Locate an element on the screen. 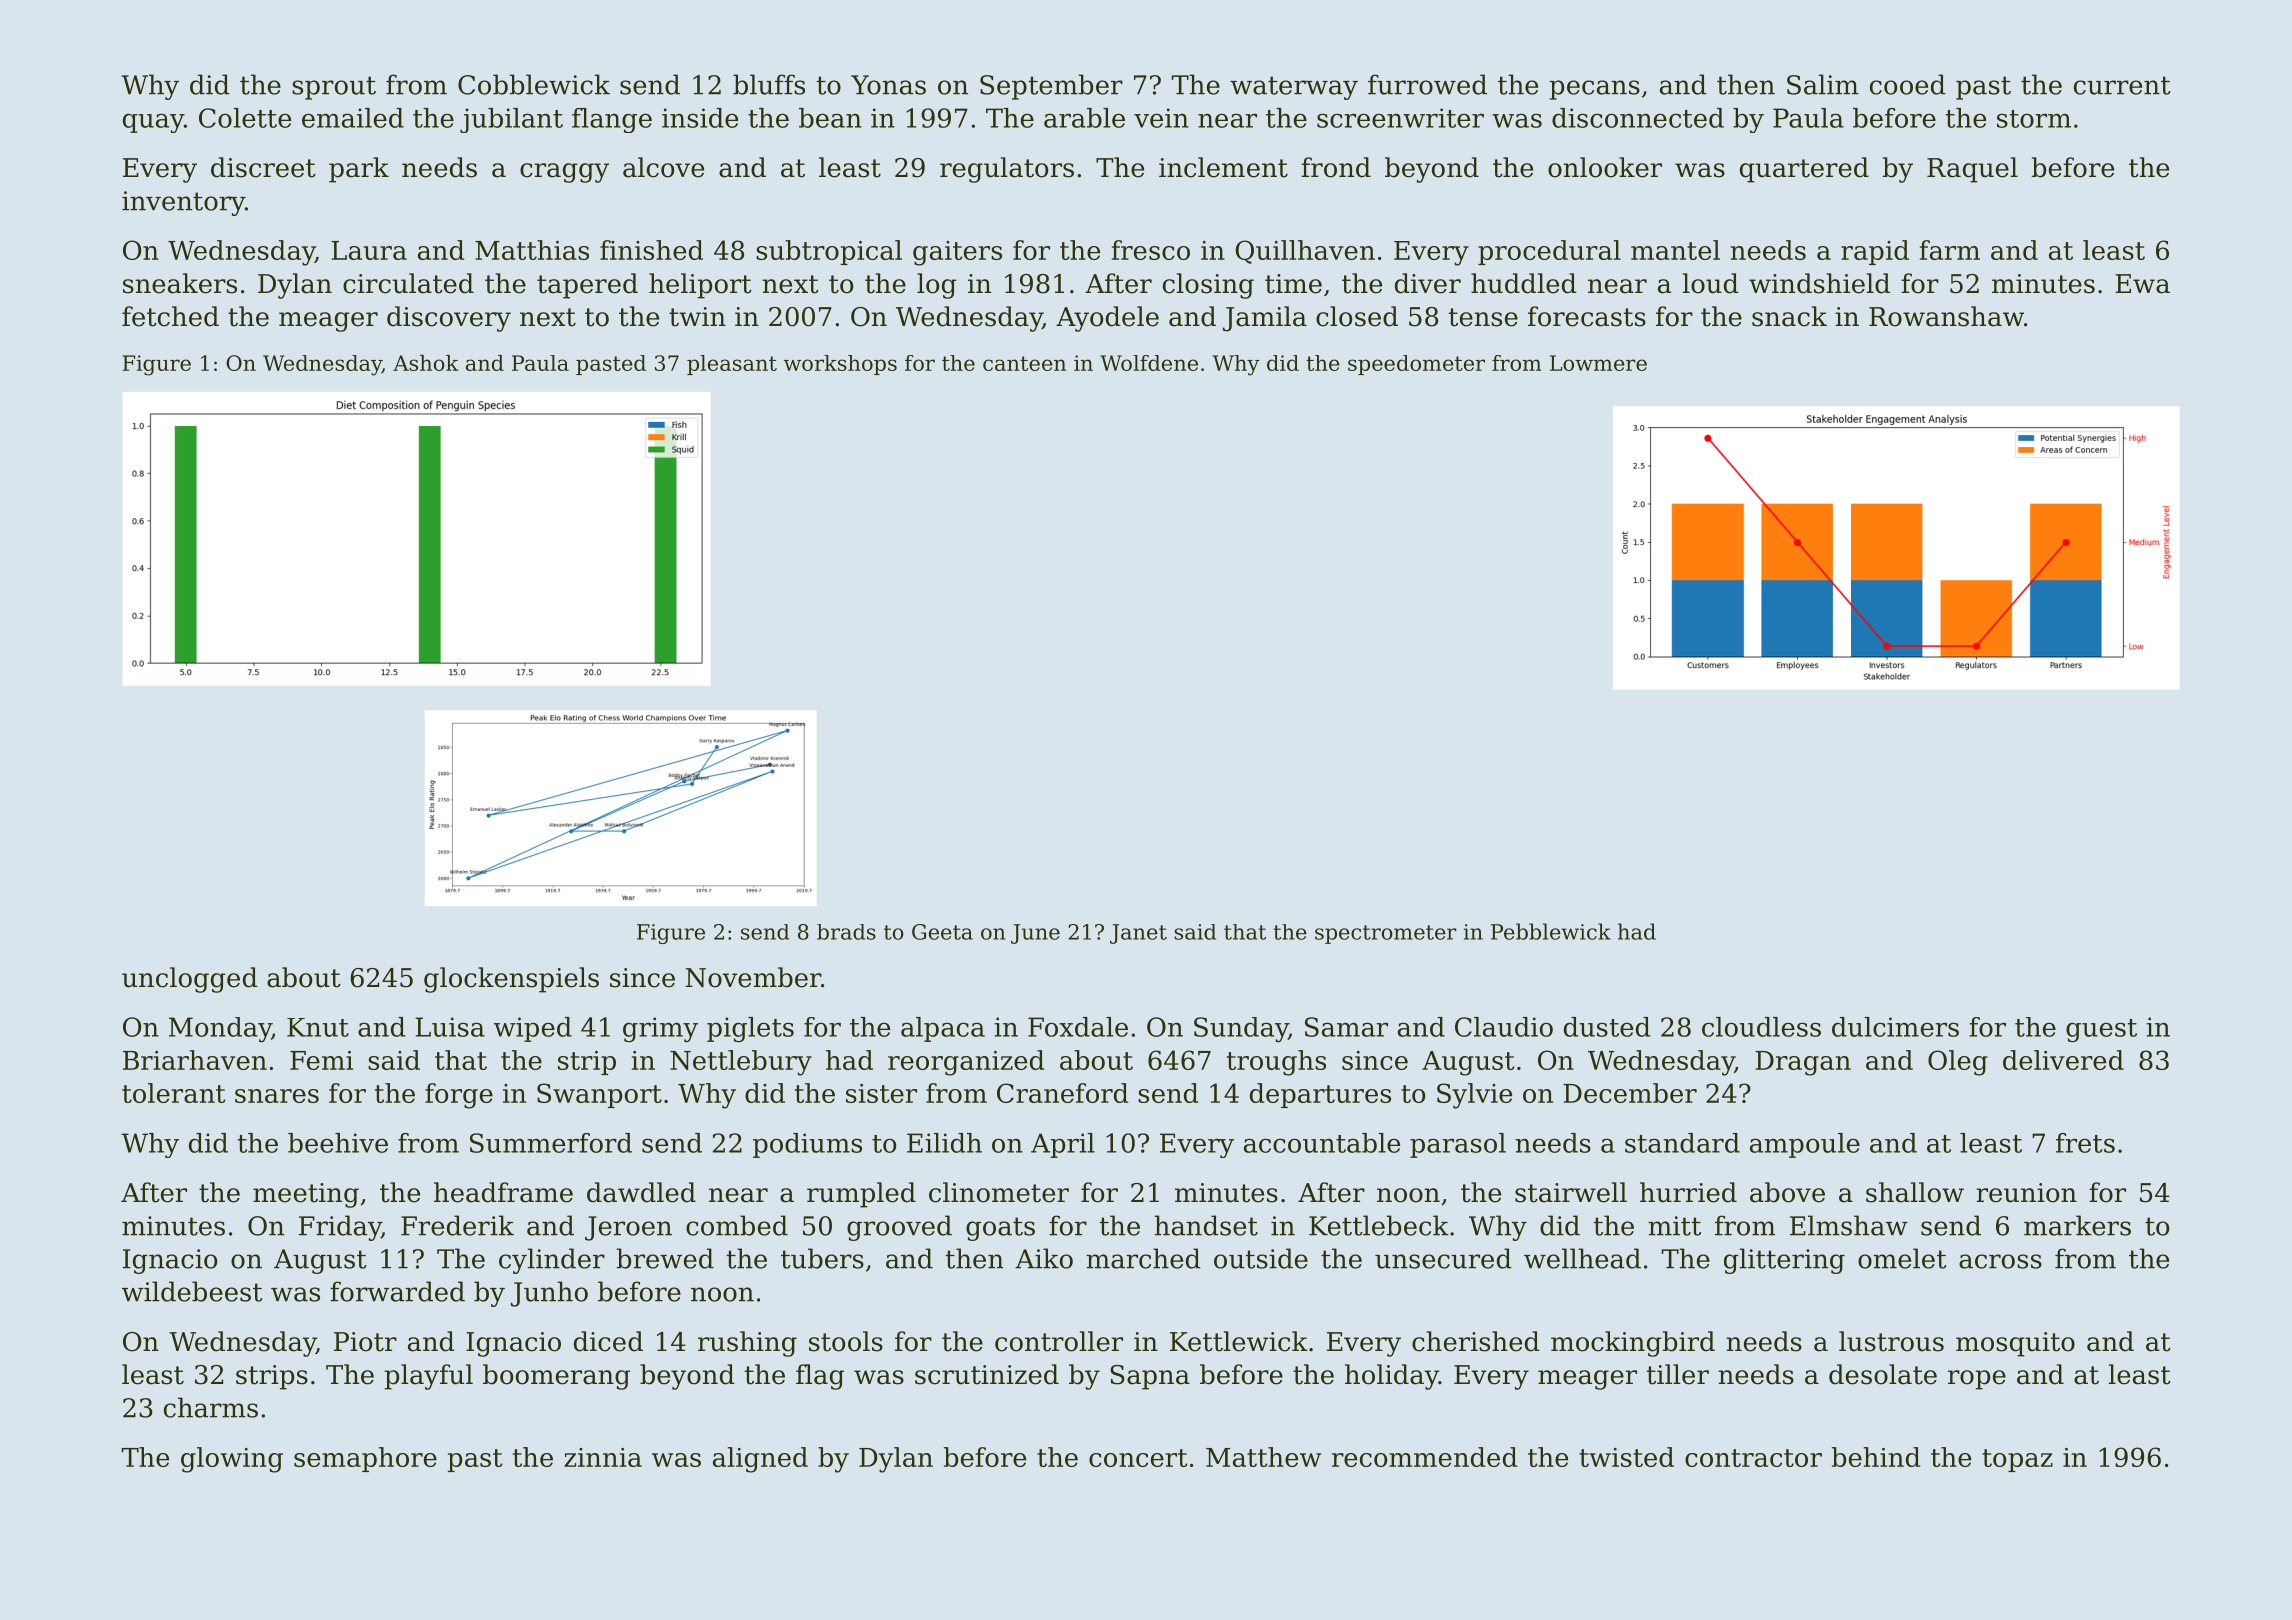  aligned is located at coordinates (760, 1460).
